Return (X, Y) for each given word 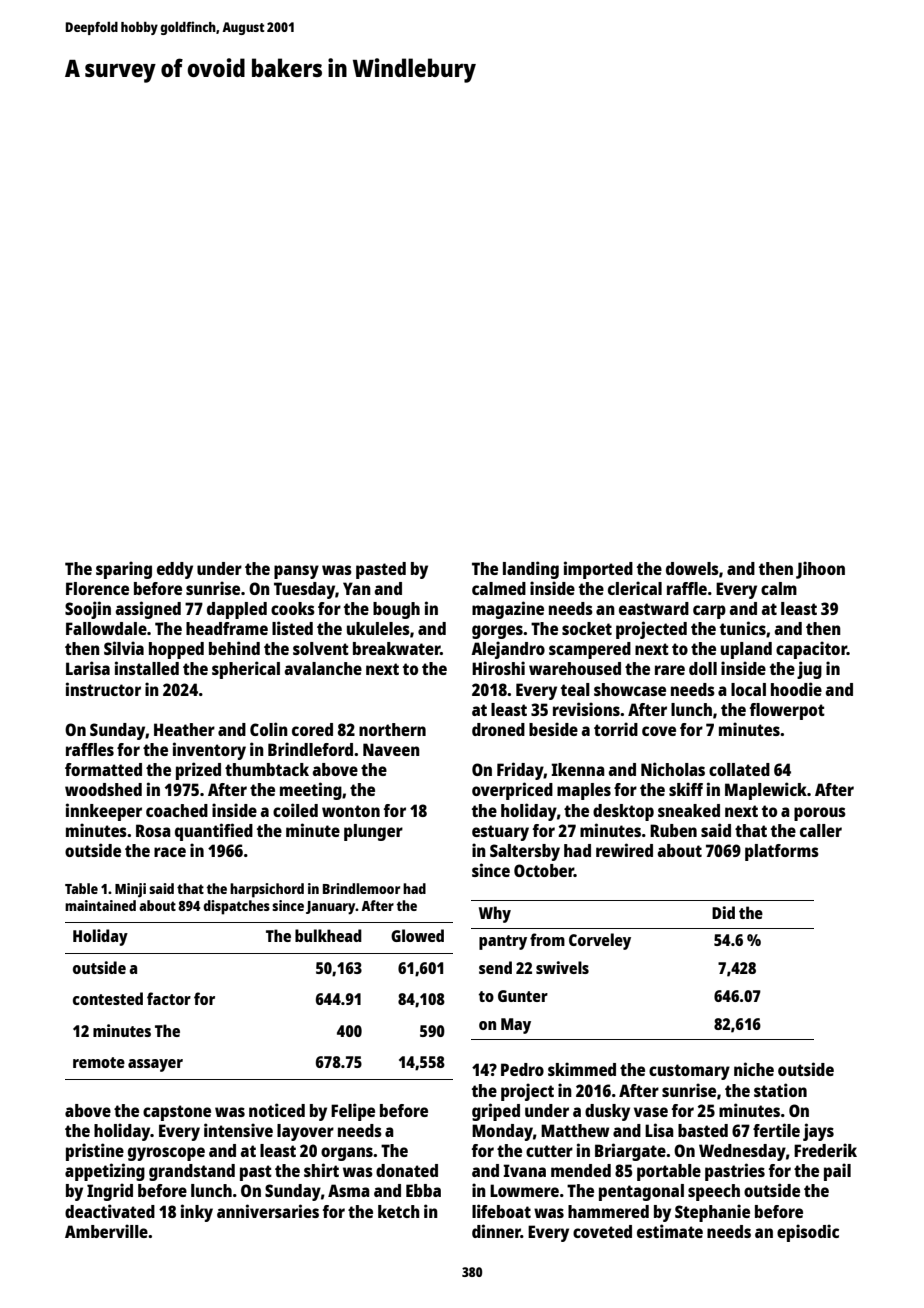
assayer (155, 1065)
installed (147, 668)
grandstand (192, 1172)
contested (108, 998)
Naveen (391, 749)
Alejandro (508, 650)
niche (754, 1069)
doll (703, 668)
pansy (296, 572)
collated (739, 769)
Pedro (522, 1069)
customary (689, 1072)
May (516, 1026)
